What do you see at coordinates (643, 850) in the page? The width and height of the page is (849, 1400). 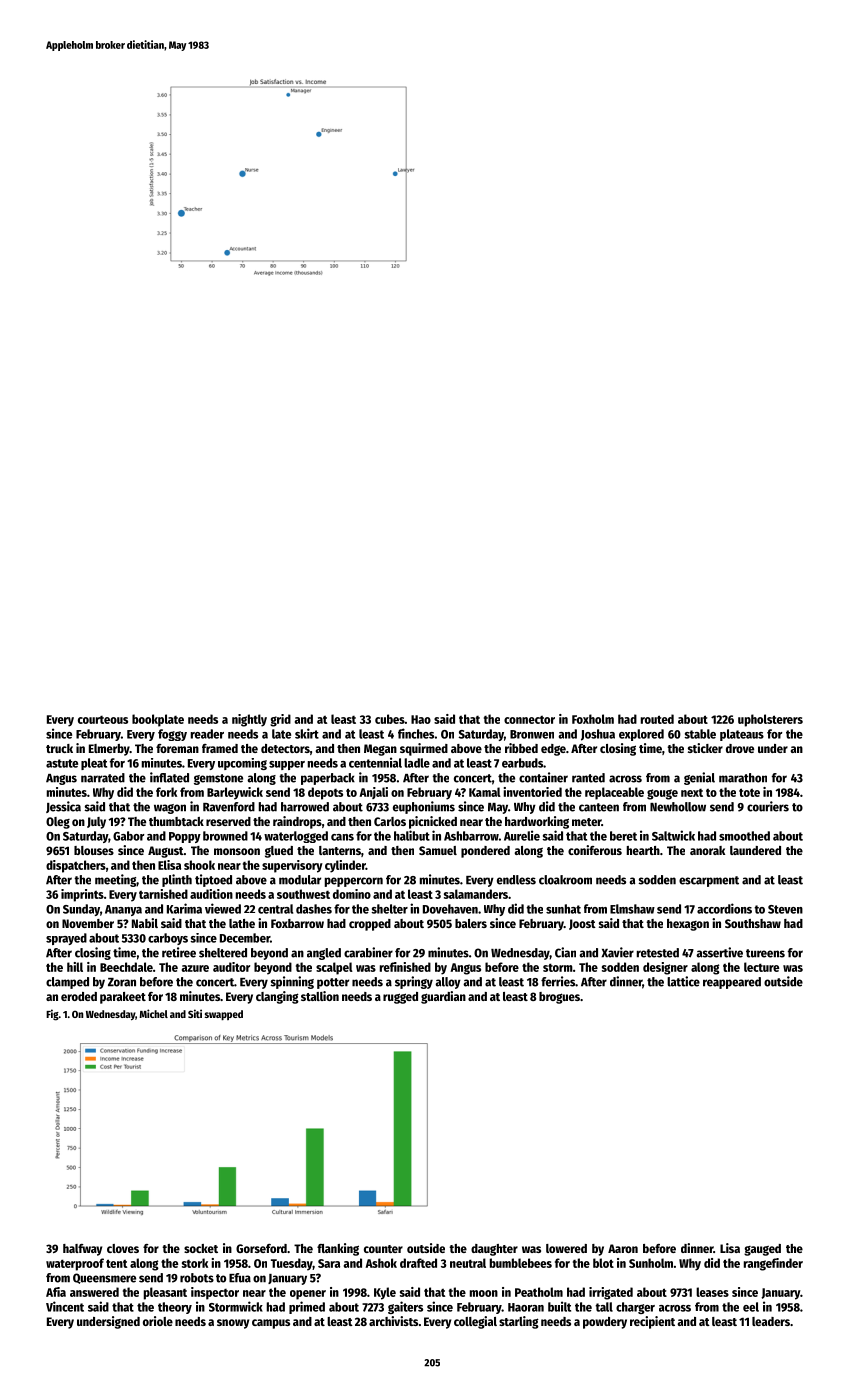 I see `hearth` at bounding box center [643, 850].
